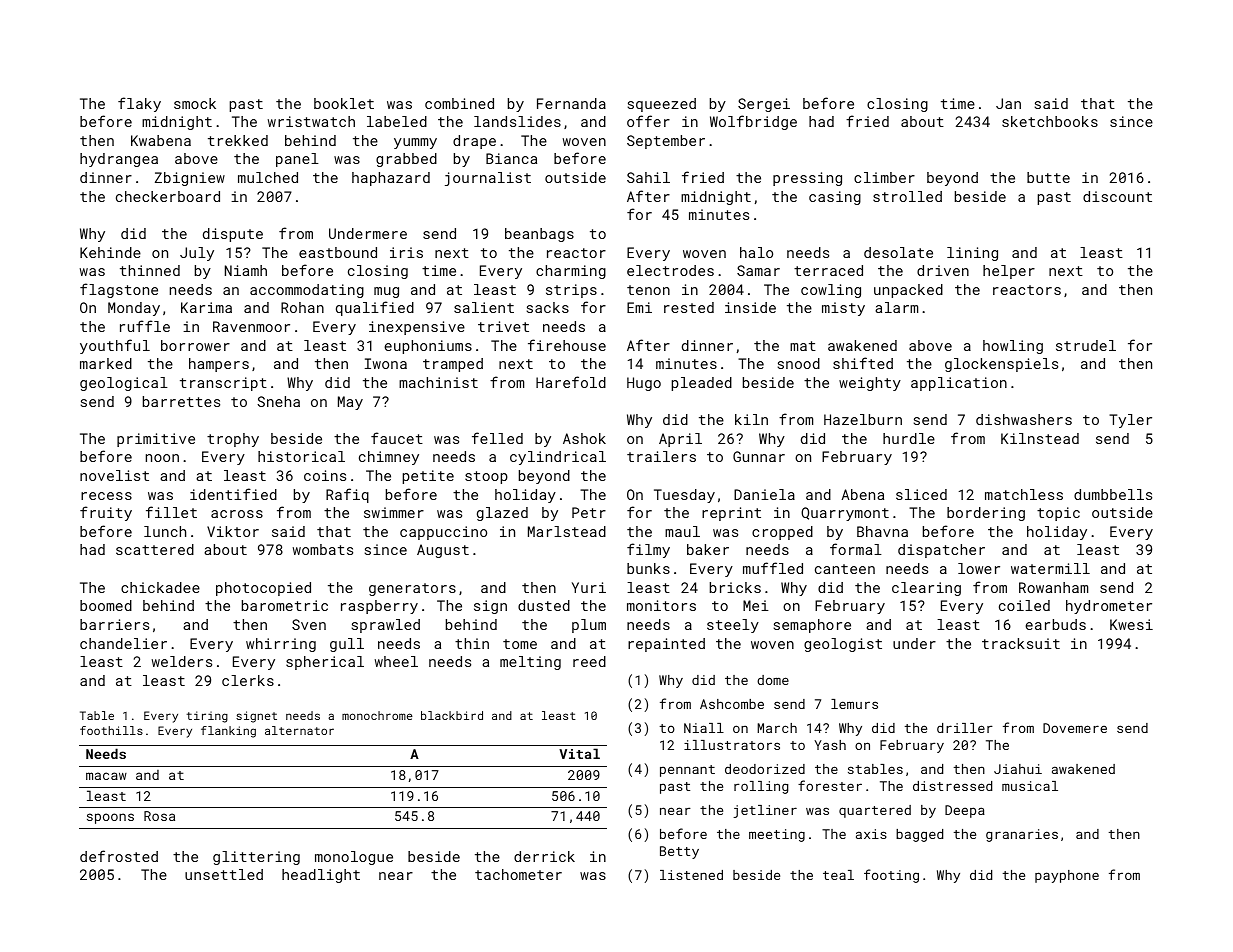 This document has height=952, width=1233. I want to click on helper, so click(1009, 272).
